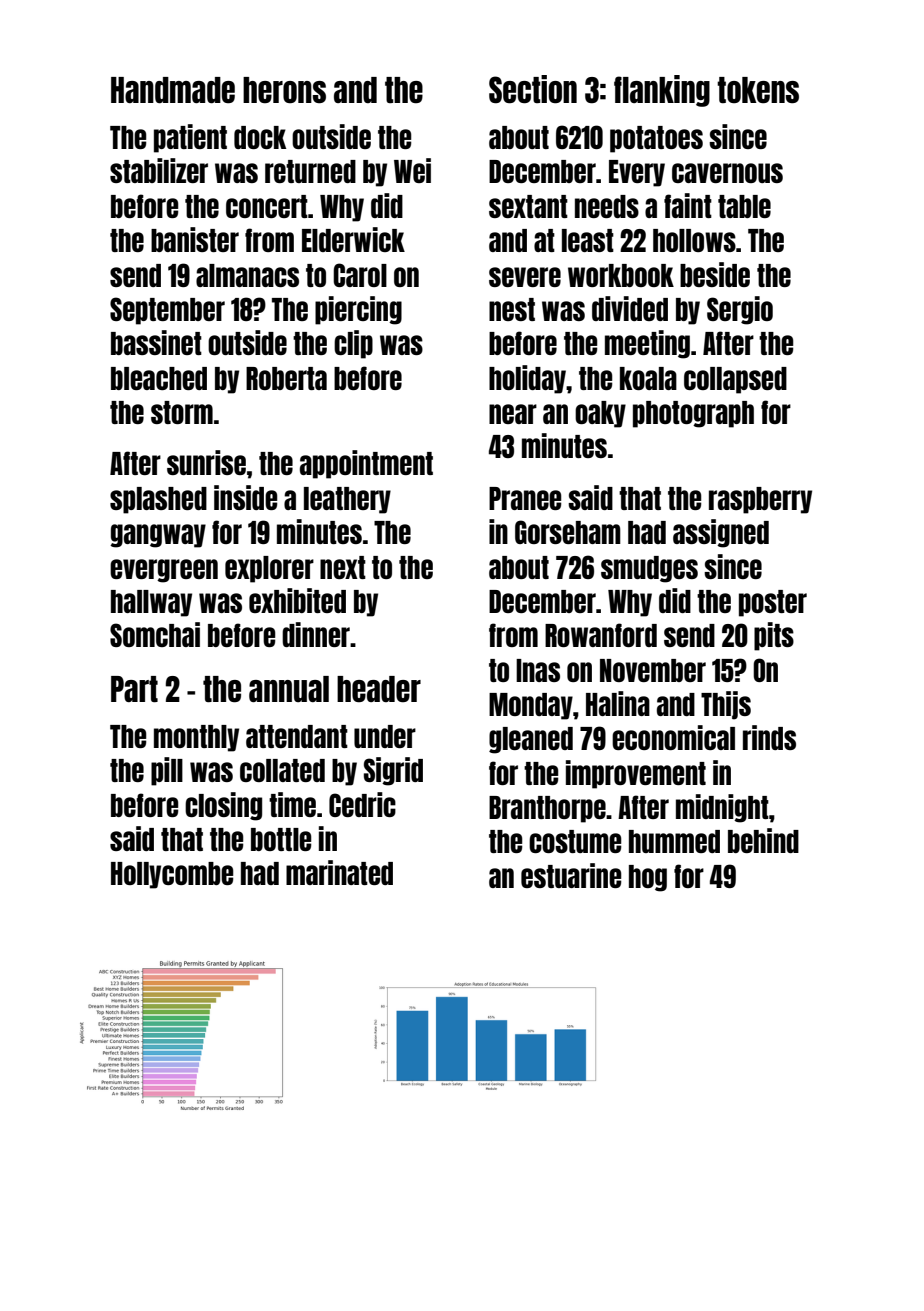 This image has height=1311, width=924. I want to click on hummed, so click(674, 841).
